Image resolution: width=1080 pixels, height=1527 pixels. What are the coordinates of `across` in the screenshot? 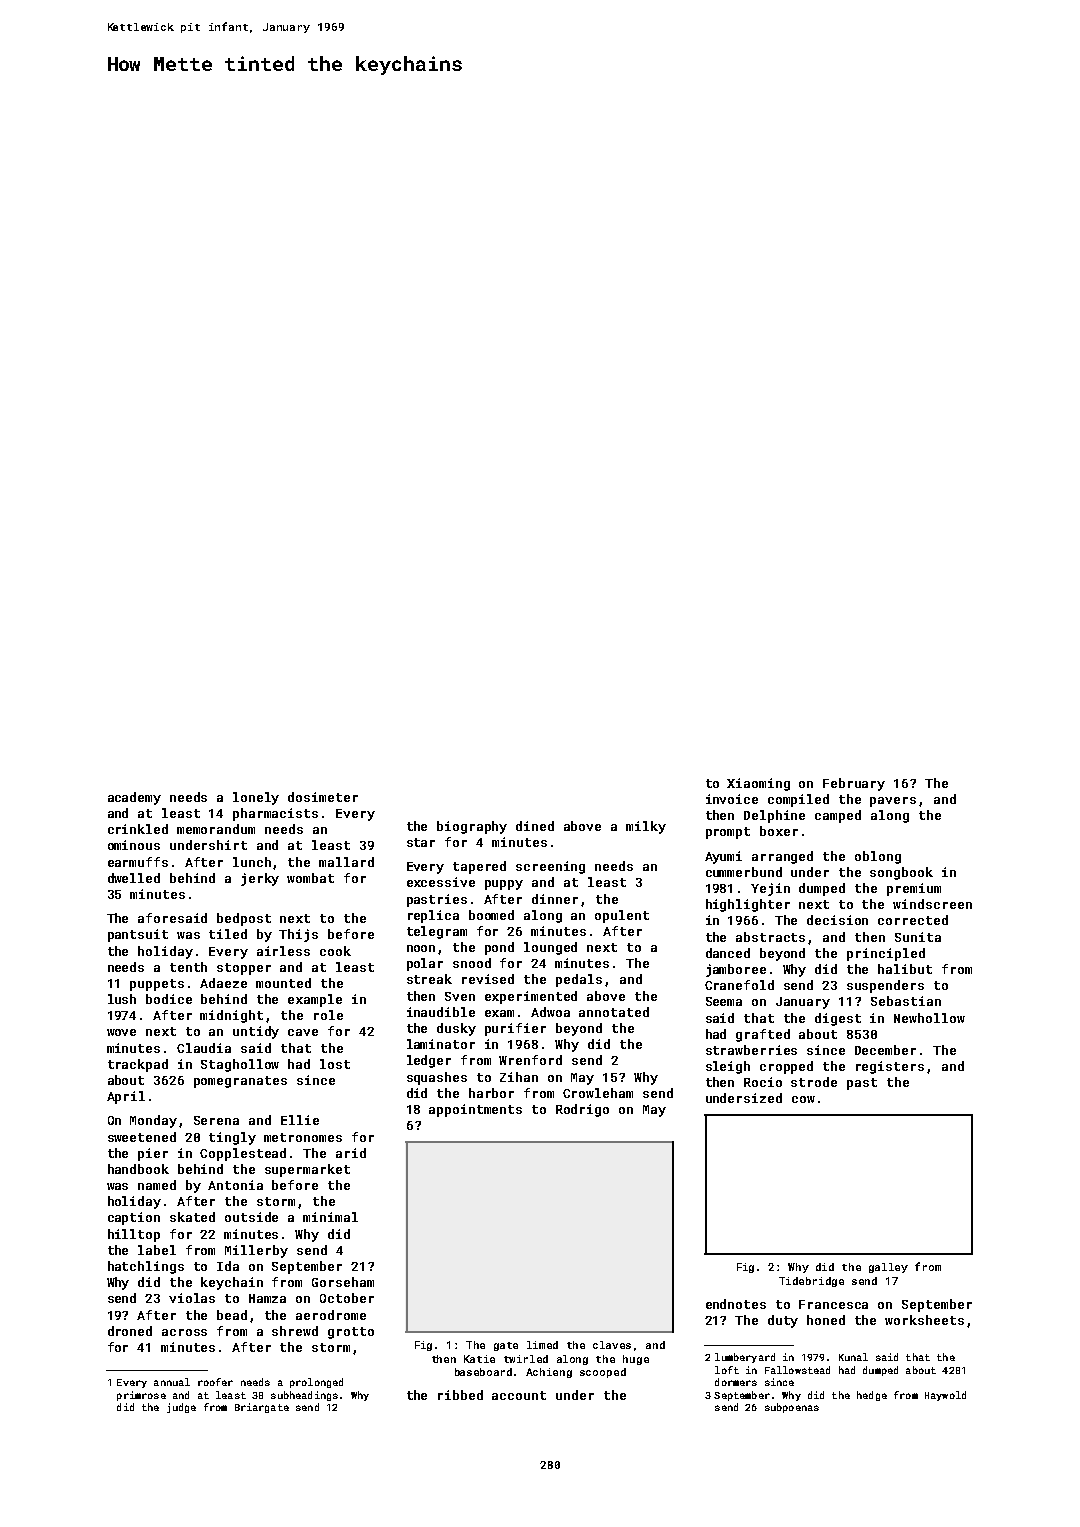 It's located at (184, 1332).
